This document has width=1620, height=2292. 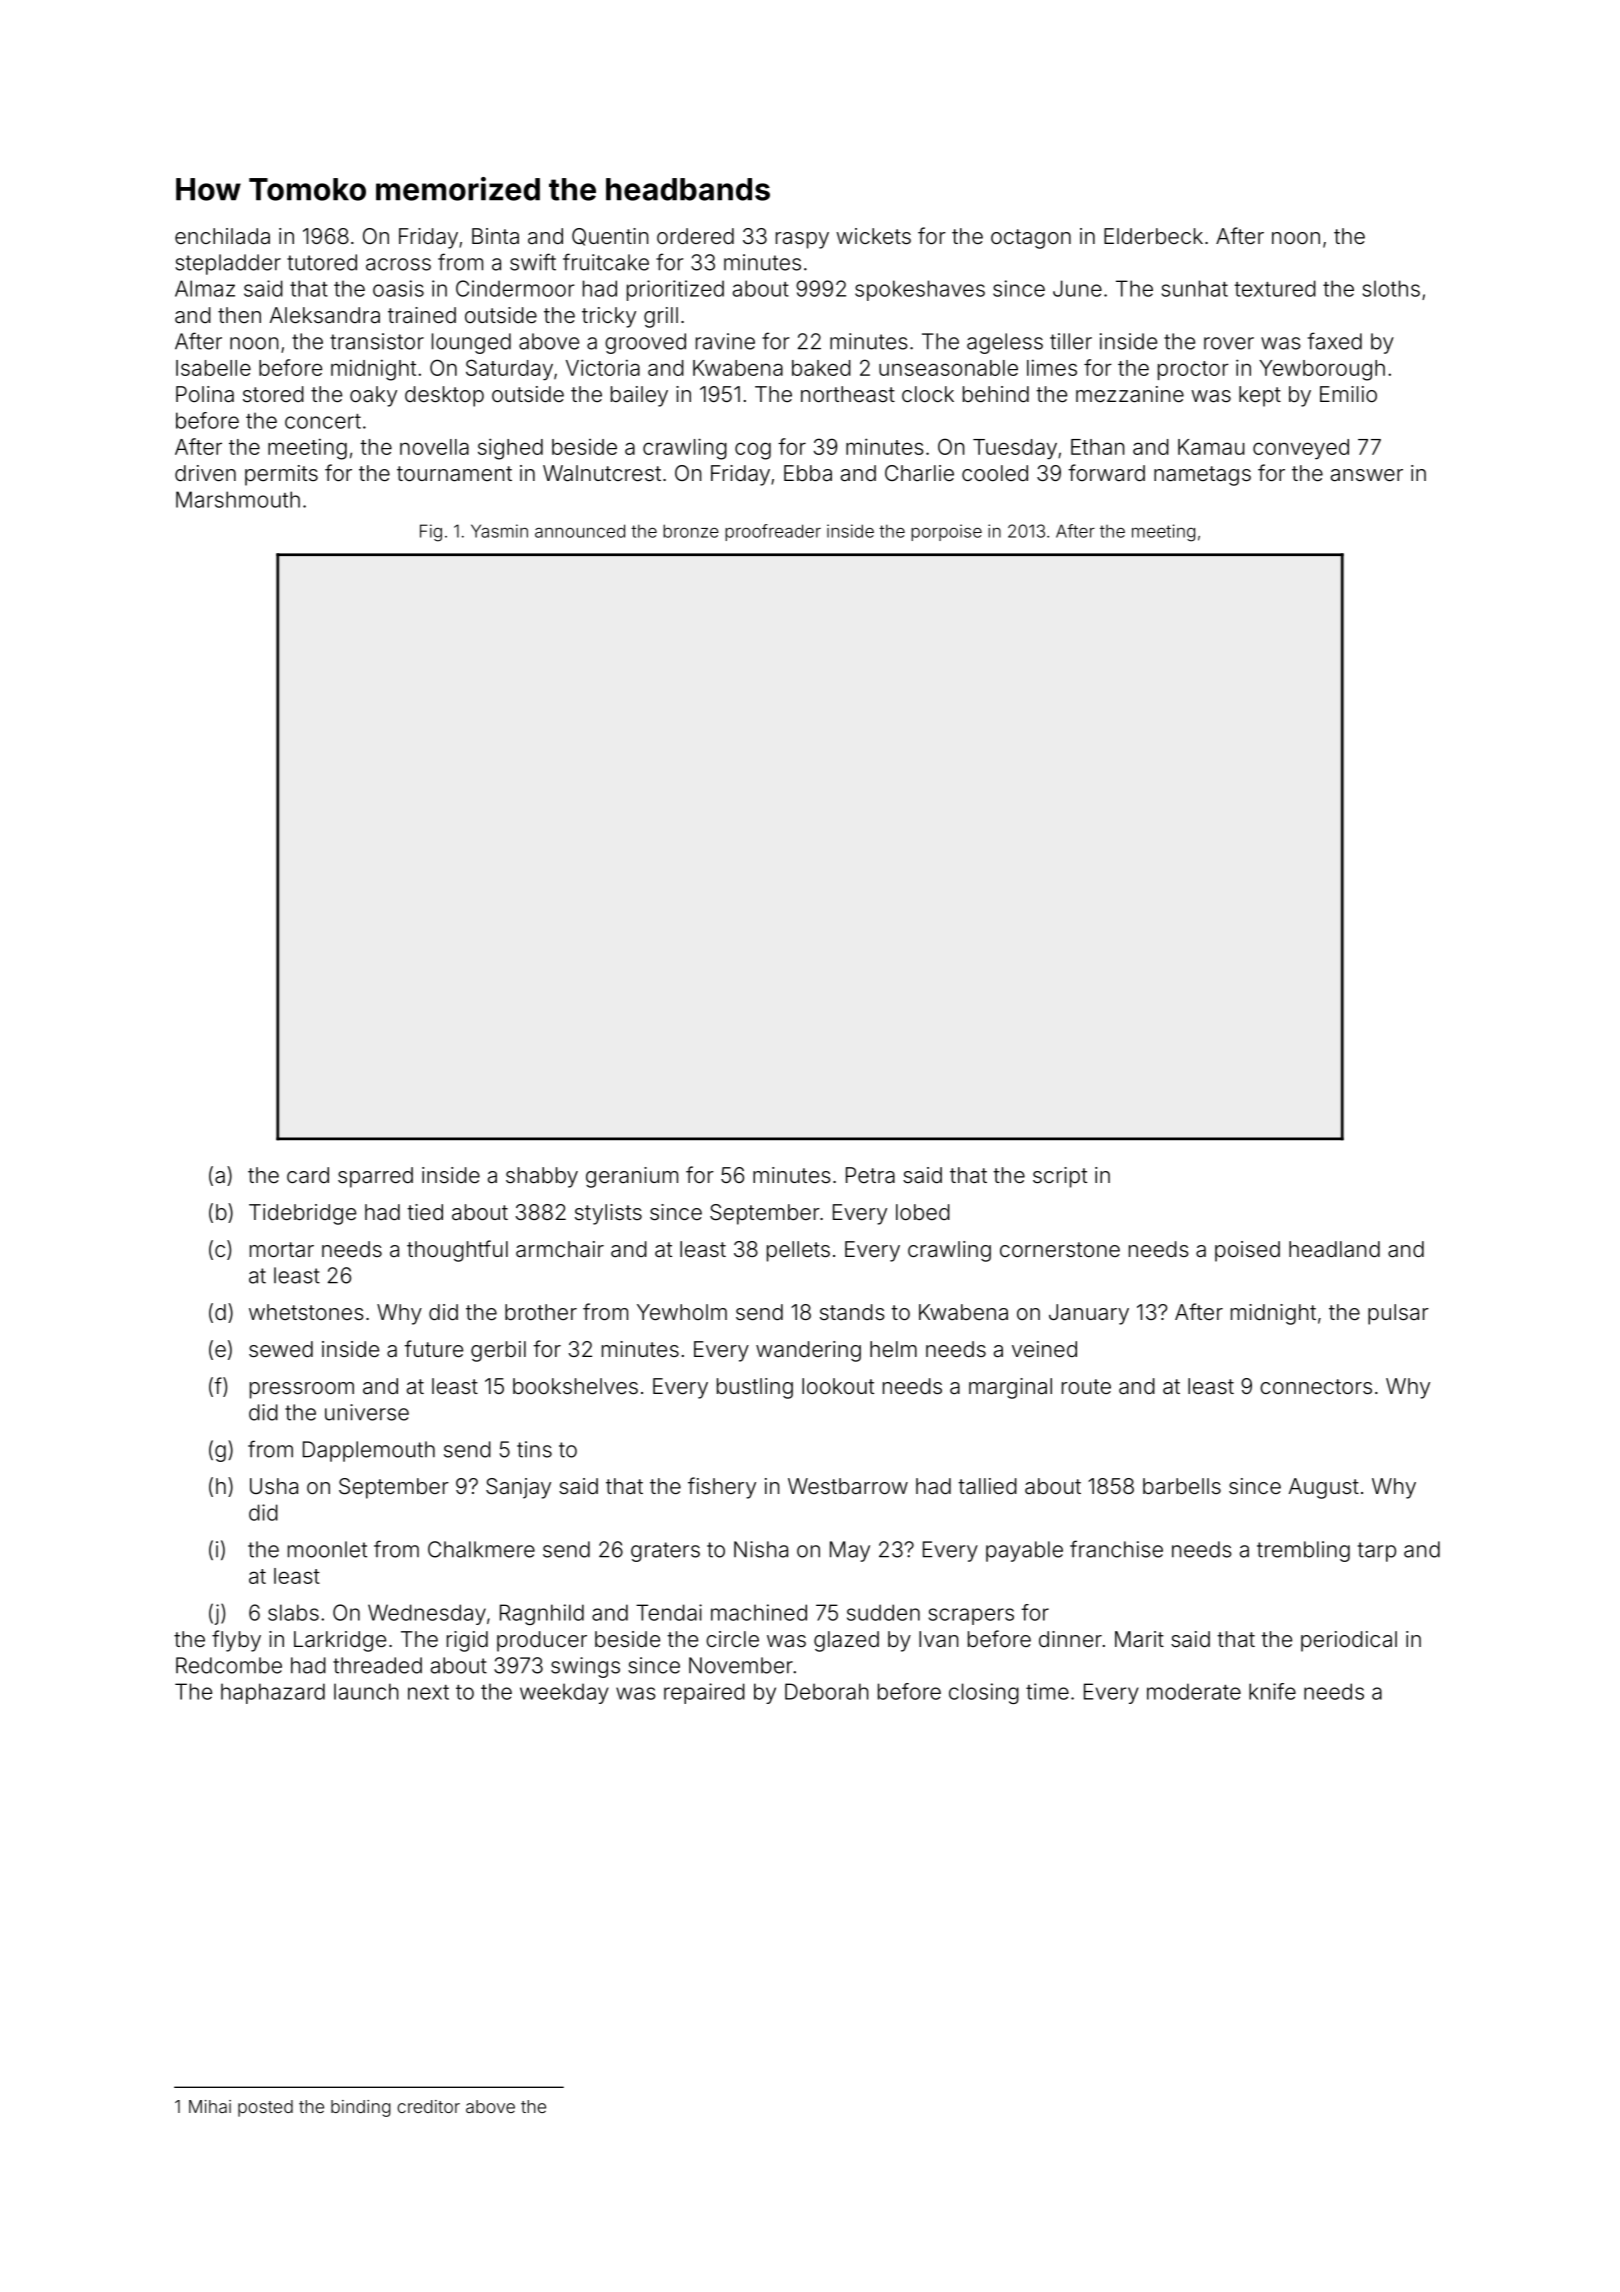 I want to click on Binta, so click(x=495, y=236).
